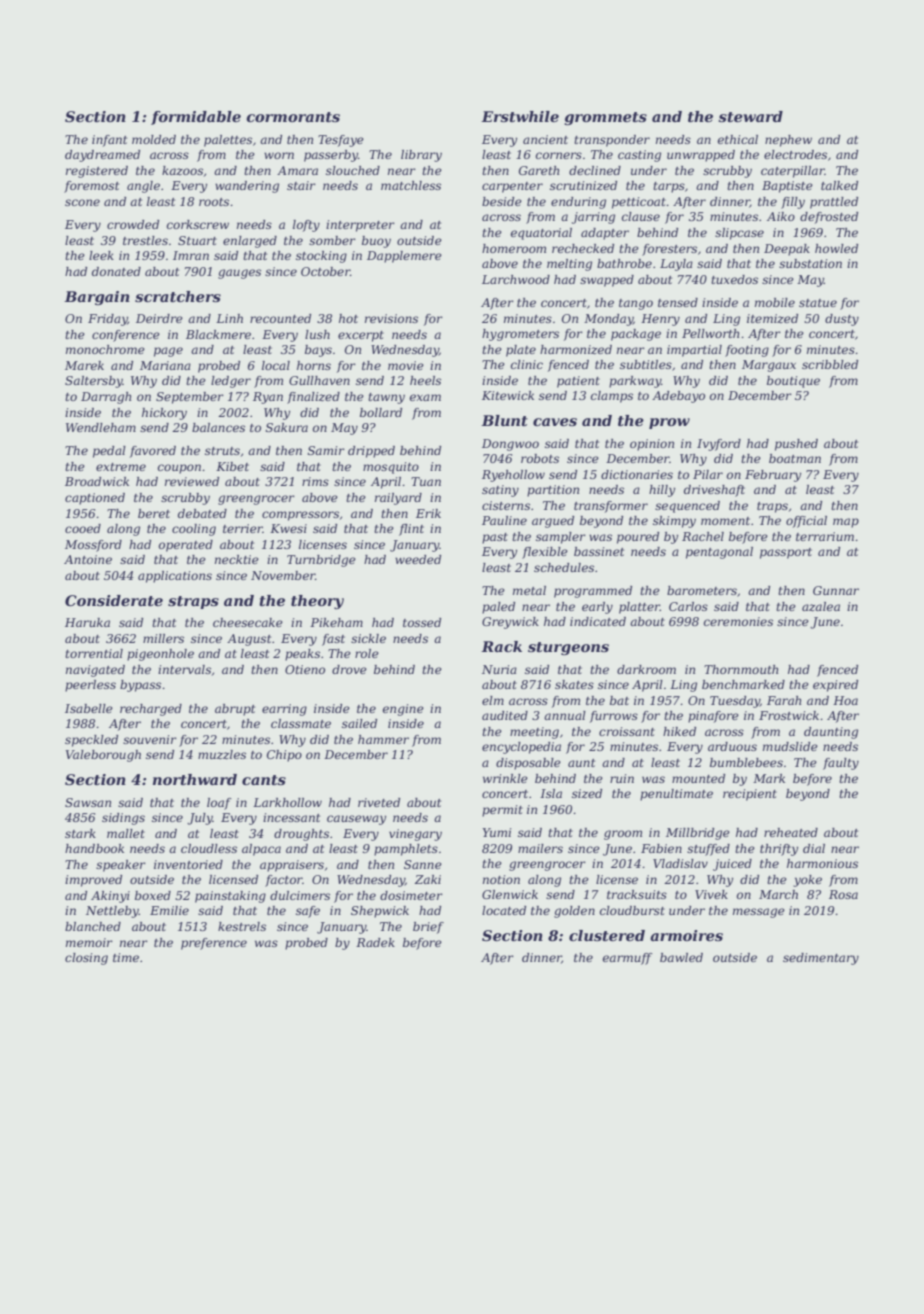 The width and height of the document is (924, 1314). Describe the element at coordinates (750, 116) in the document. I see `steward` at that location.
